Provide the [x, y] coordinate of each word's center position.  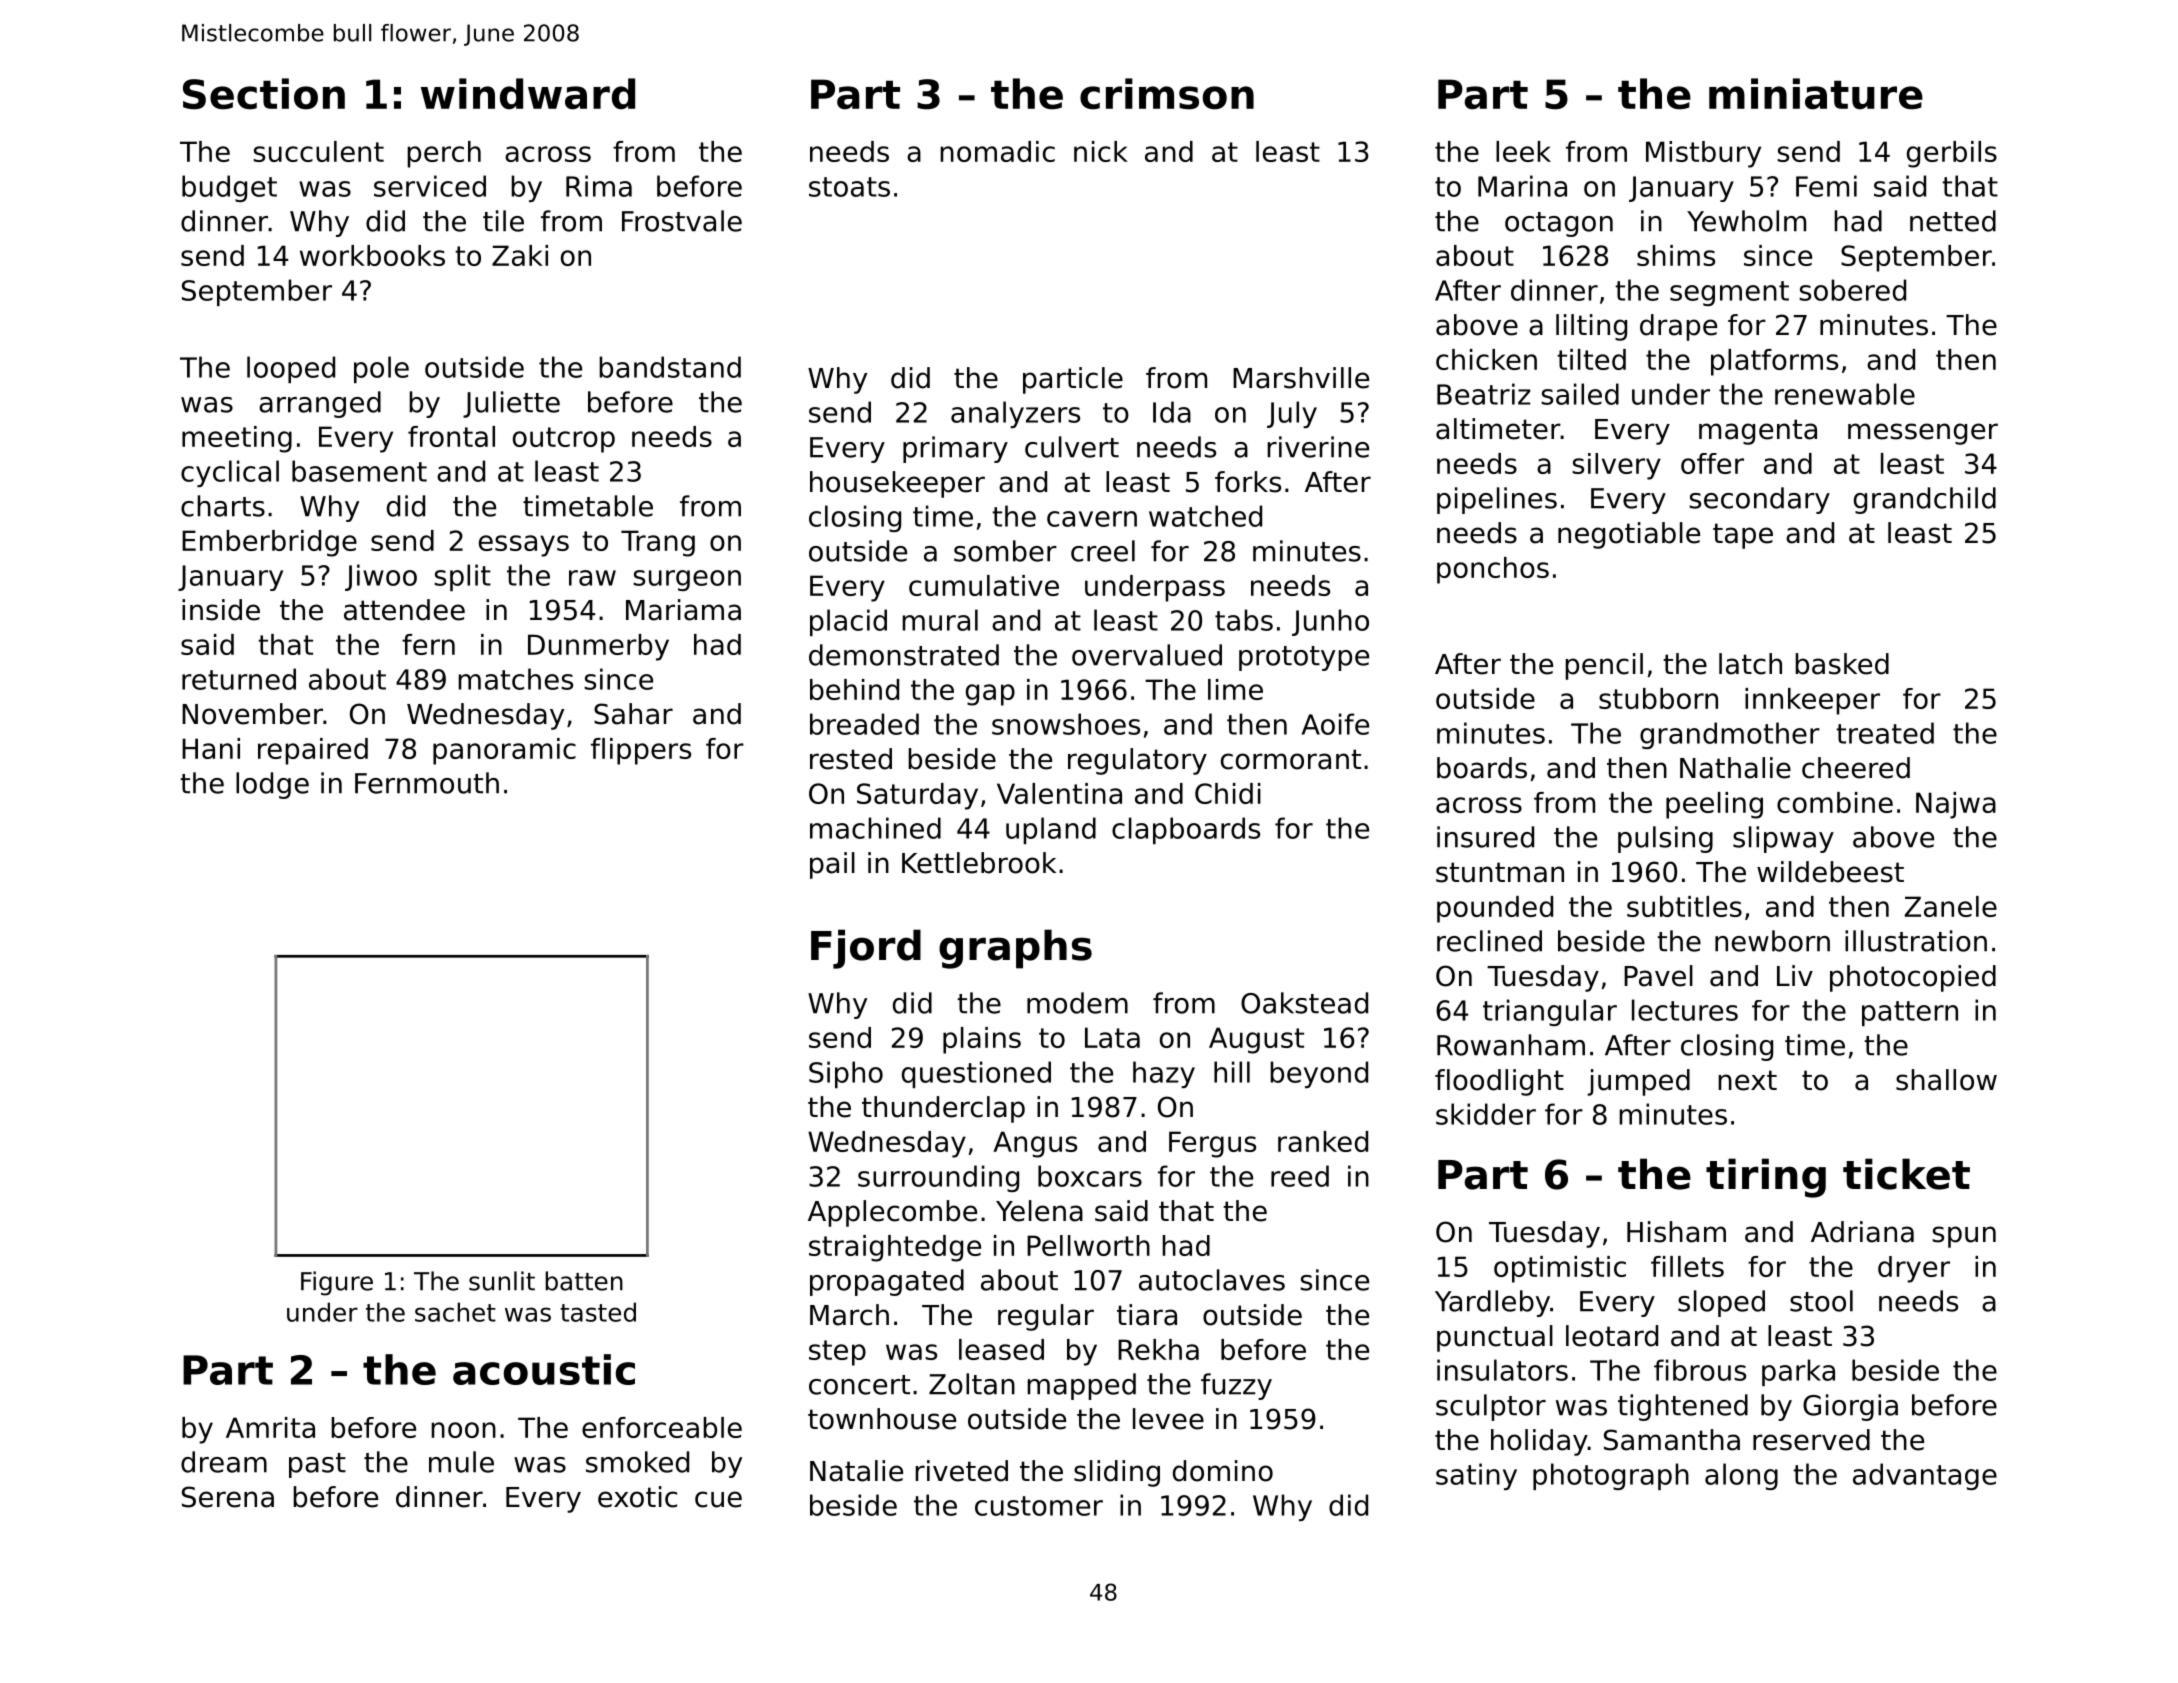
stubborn [1658, 698]
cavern [1092, 519]
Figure [337, 1283]
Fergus [1212, 1144]
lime [1235, 689]
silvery [1616, 466]
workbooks [372, 255]
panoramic [504, 751]
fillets [1687, 1266]
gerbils [1952, 154]
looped [291, 369]
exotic [637, 1497]
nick [1101, 151]
